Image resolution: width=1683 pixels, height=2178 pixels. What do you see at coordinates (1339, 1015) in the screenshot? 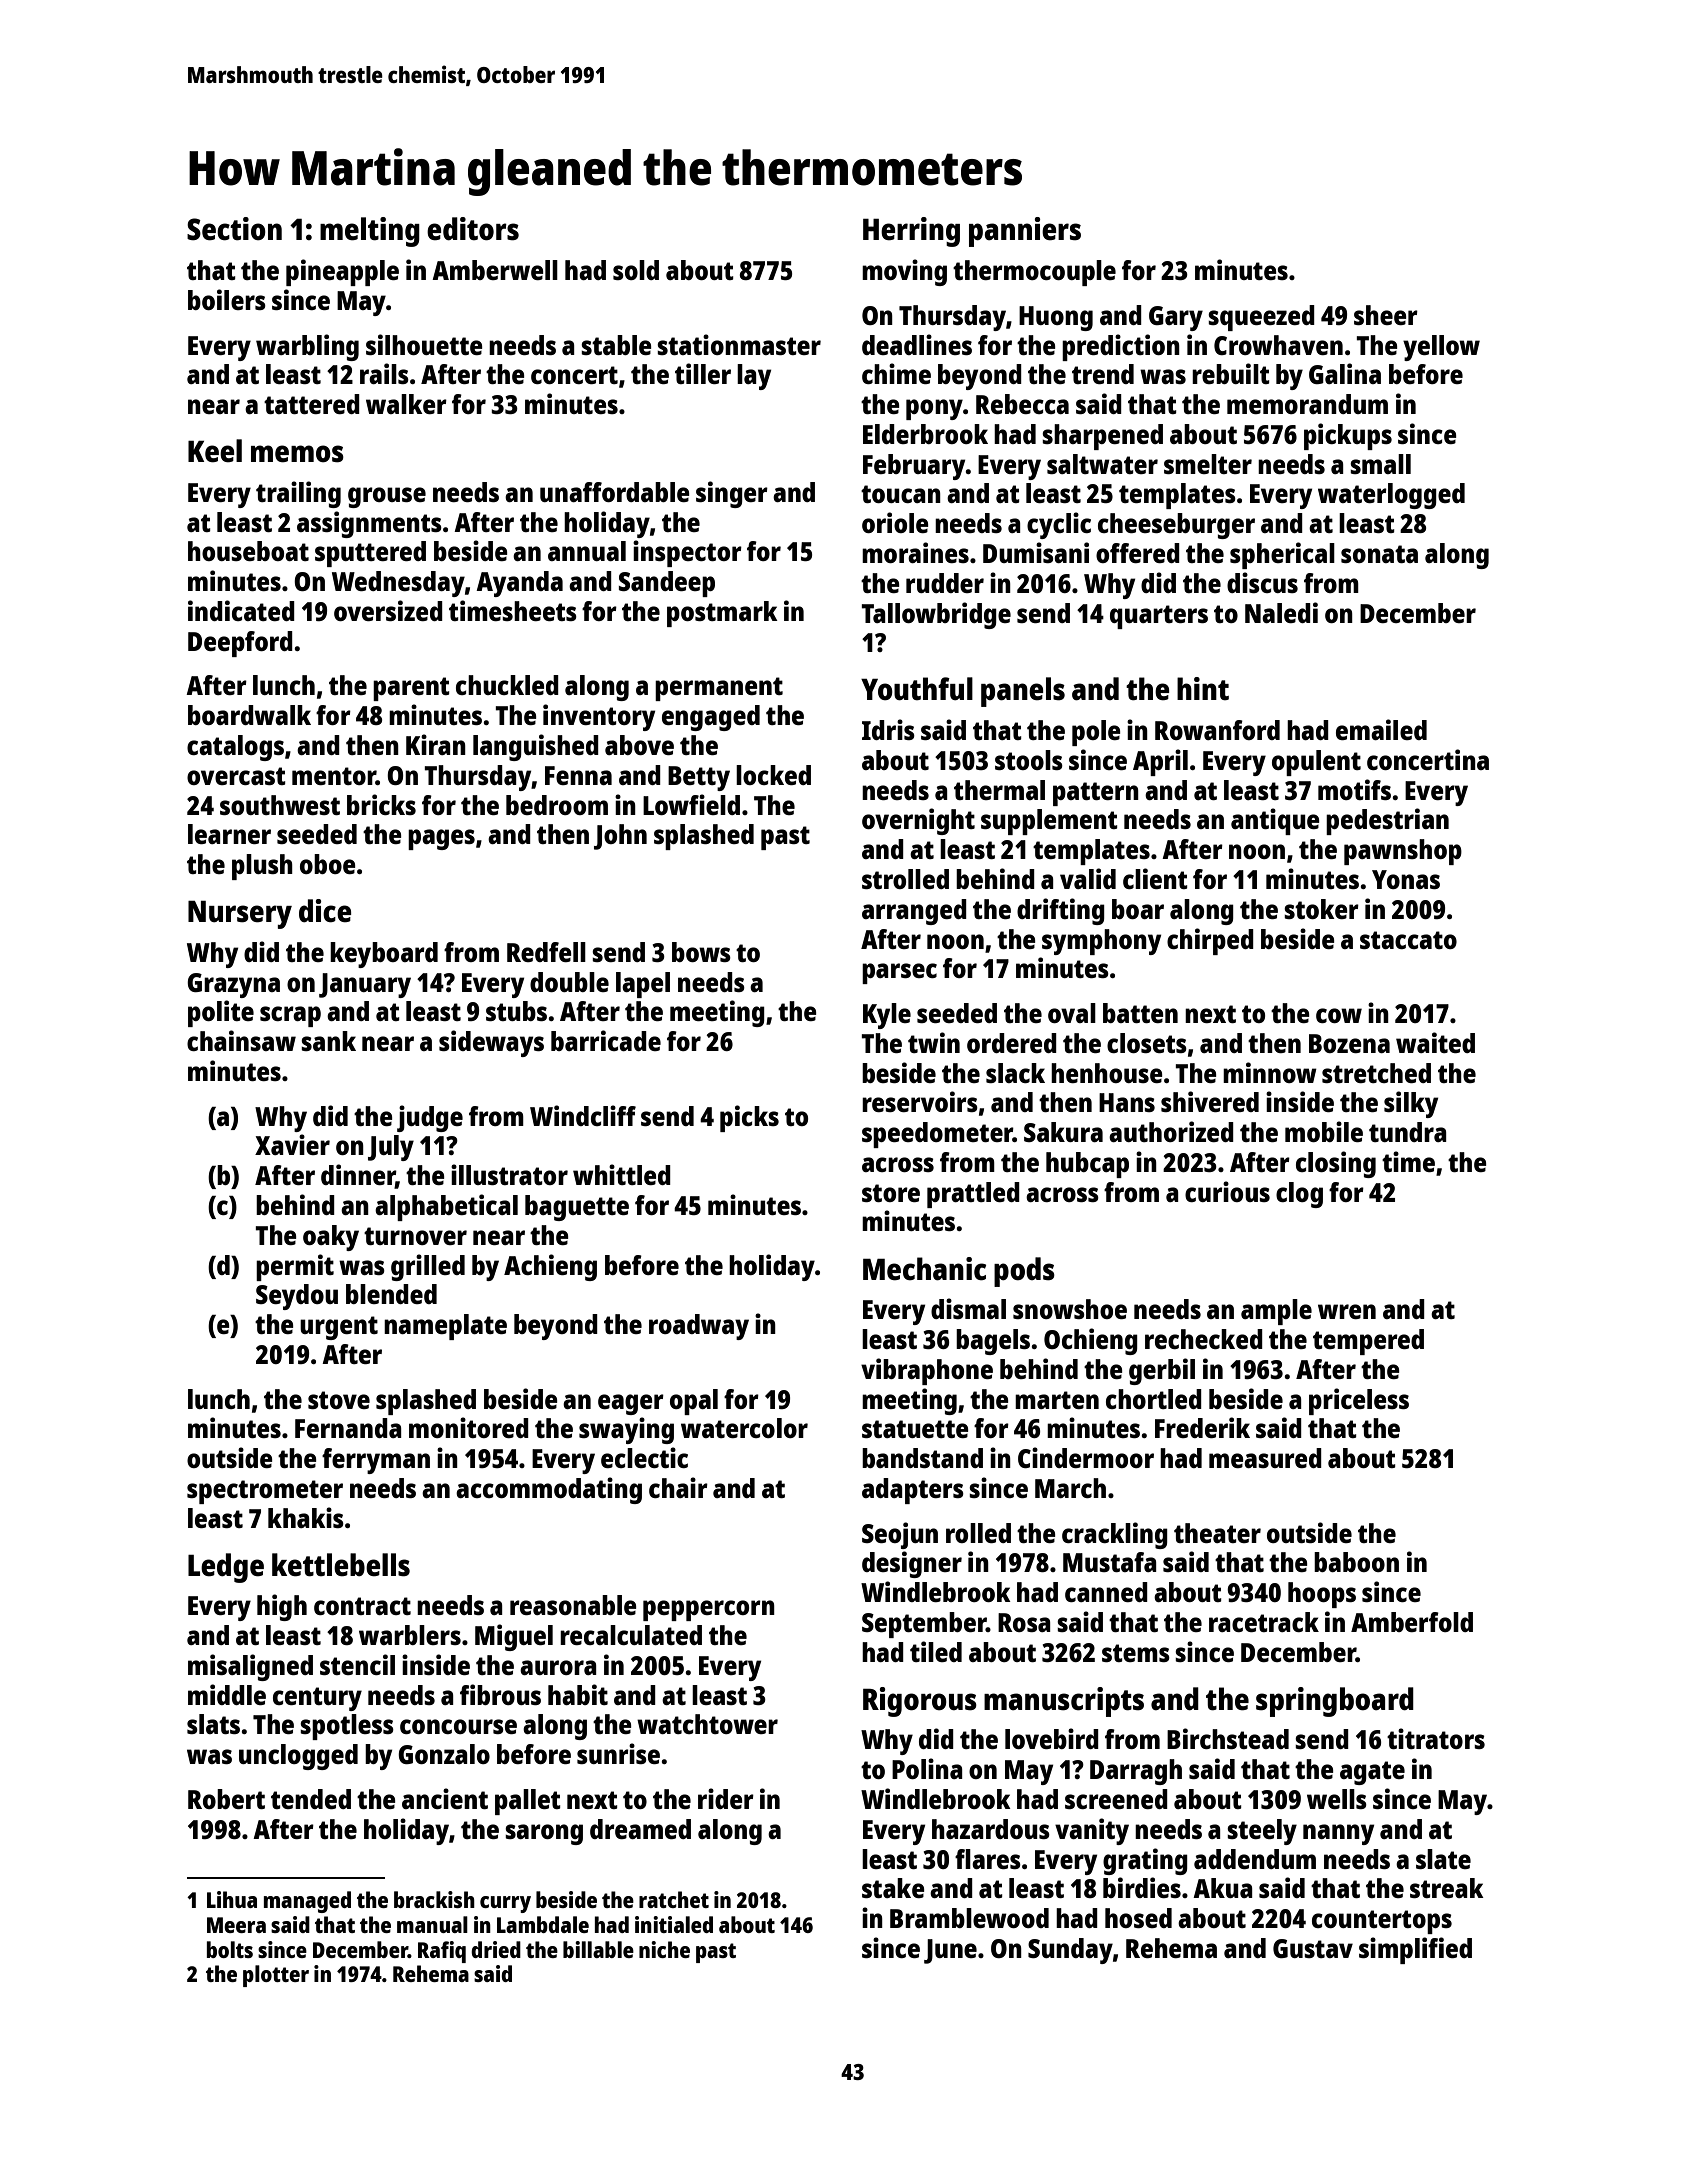
I see `cow` at bounding box center [1339, 1015].
